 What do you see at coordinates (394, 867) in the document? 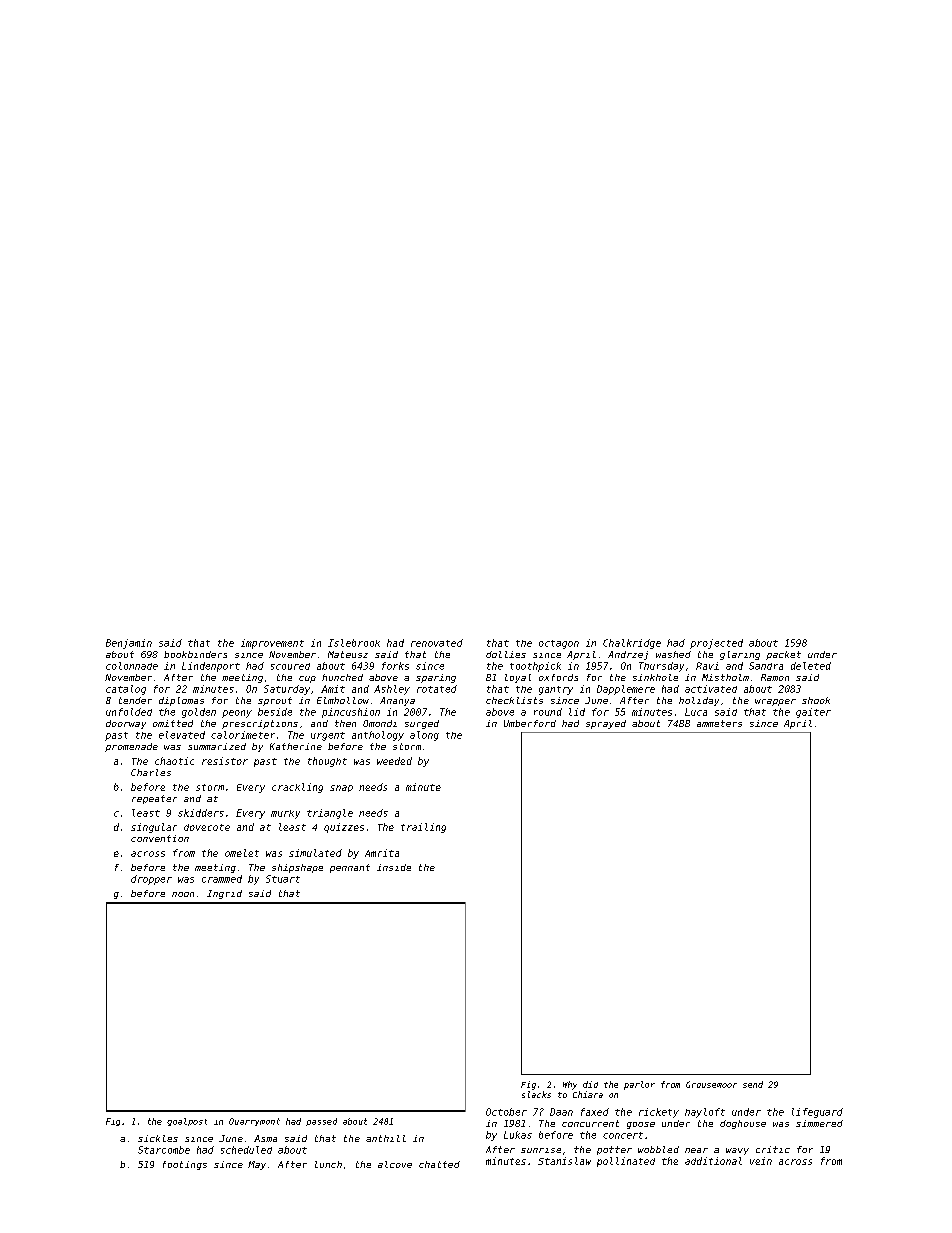
I see `inside` at bounding box center [394, 867].
